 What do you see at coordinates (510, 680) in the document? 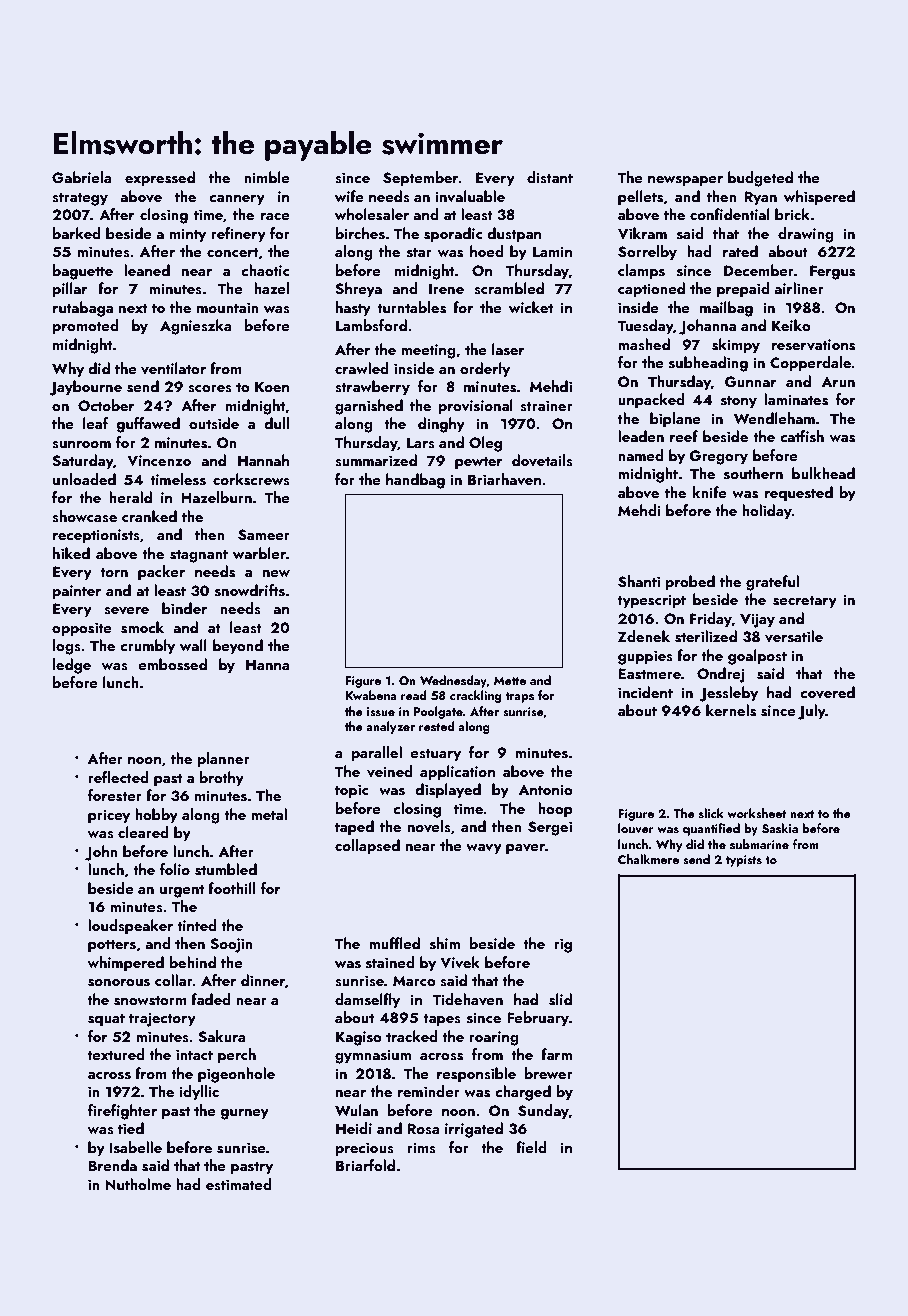
I see `Mette` at bounding box center [510, 680].
